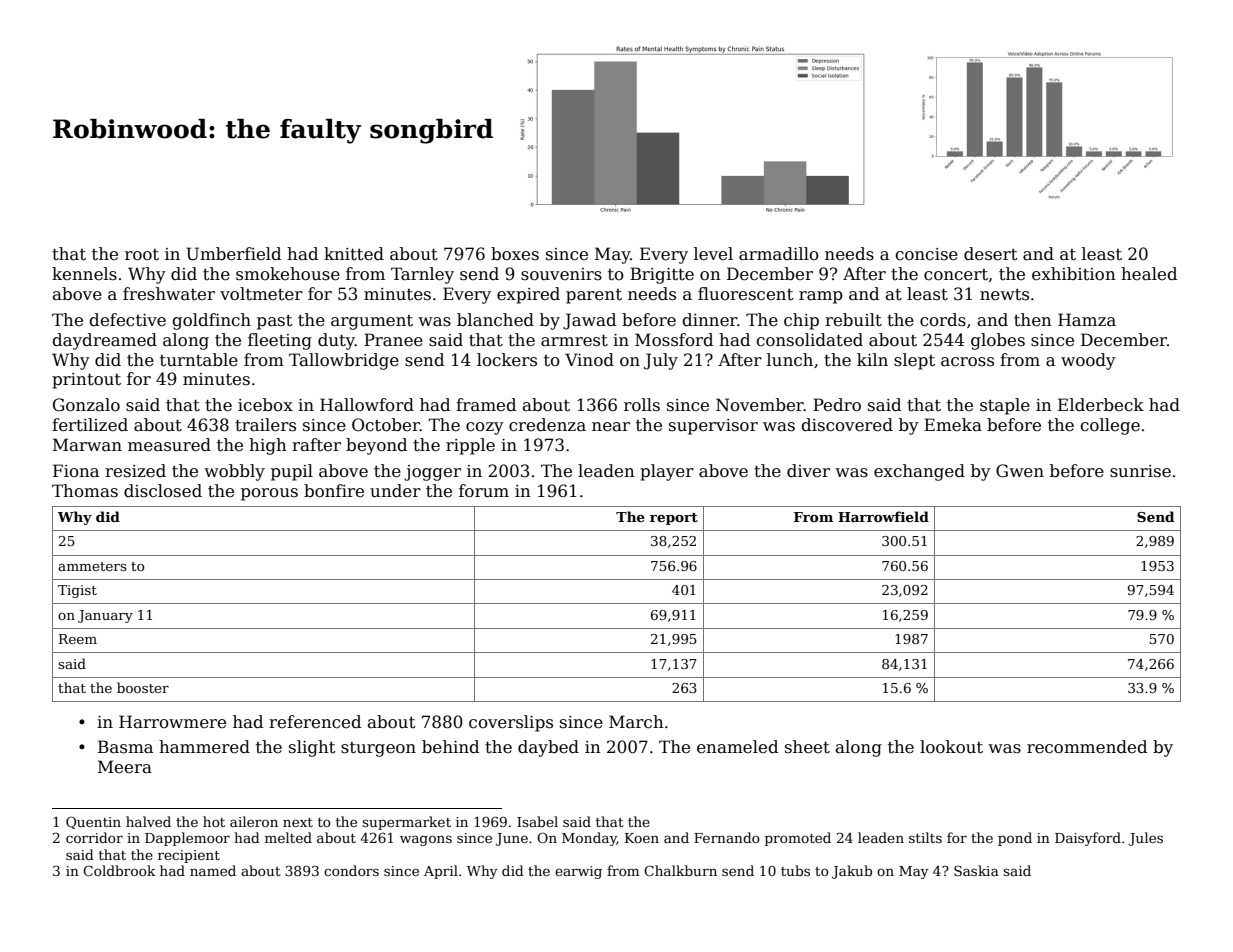  I want to click on Harrowfield, so click(883, 516).
